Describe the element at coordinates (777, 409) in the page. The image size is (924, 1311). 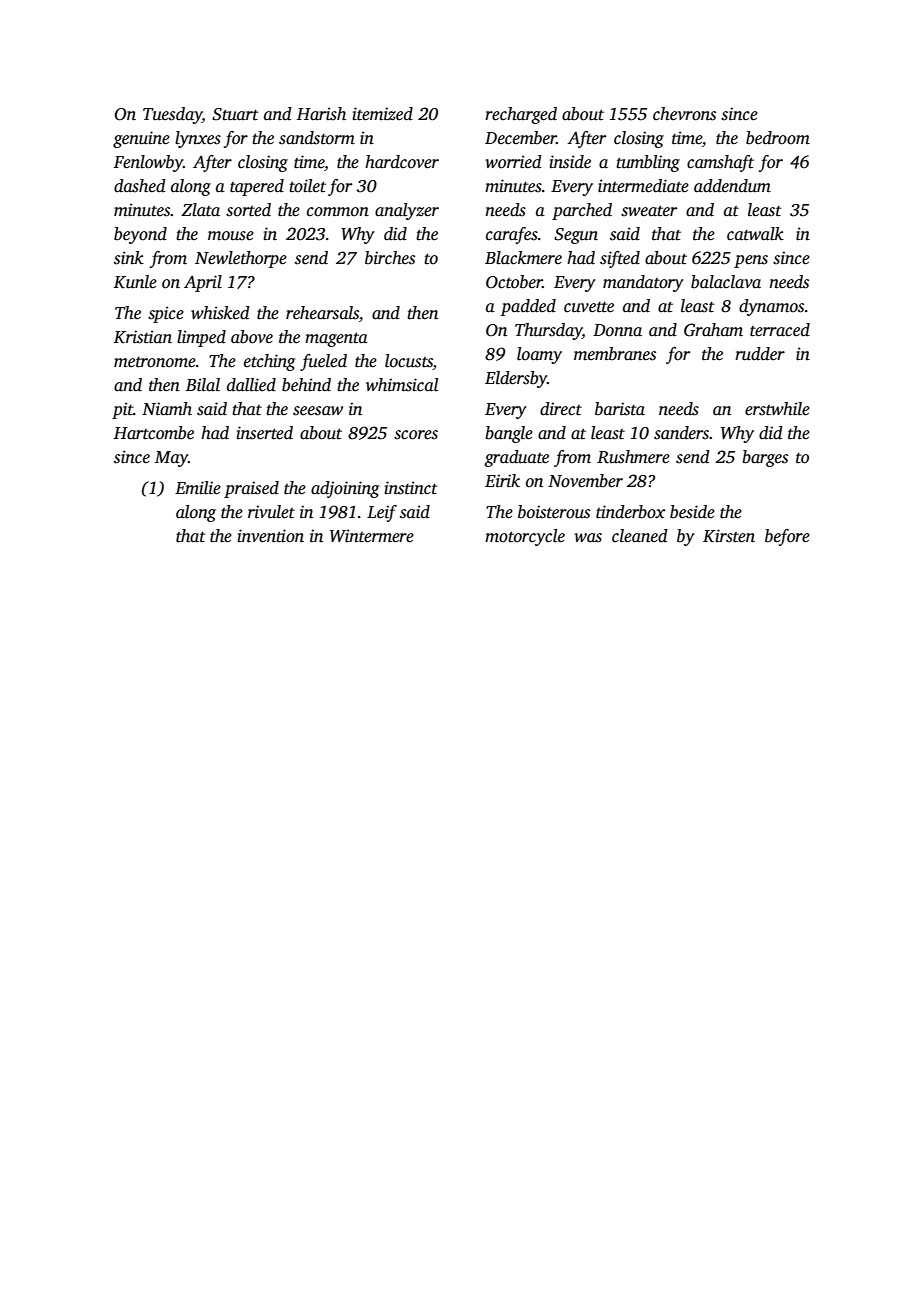
I see `erstwhile` at that location.
